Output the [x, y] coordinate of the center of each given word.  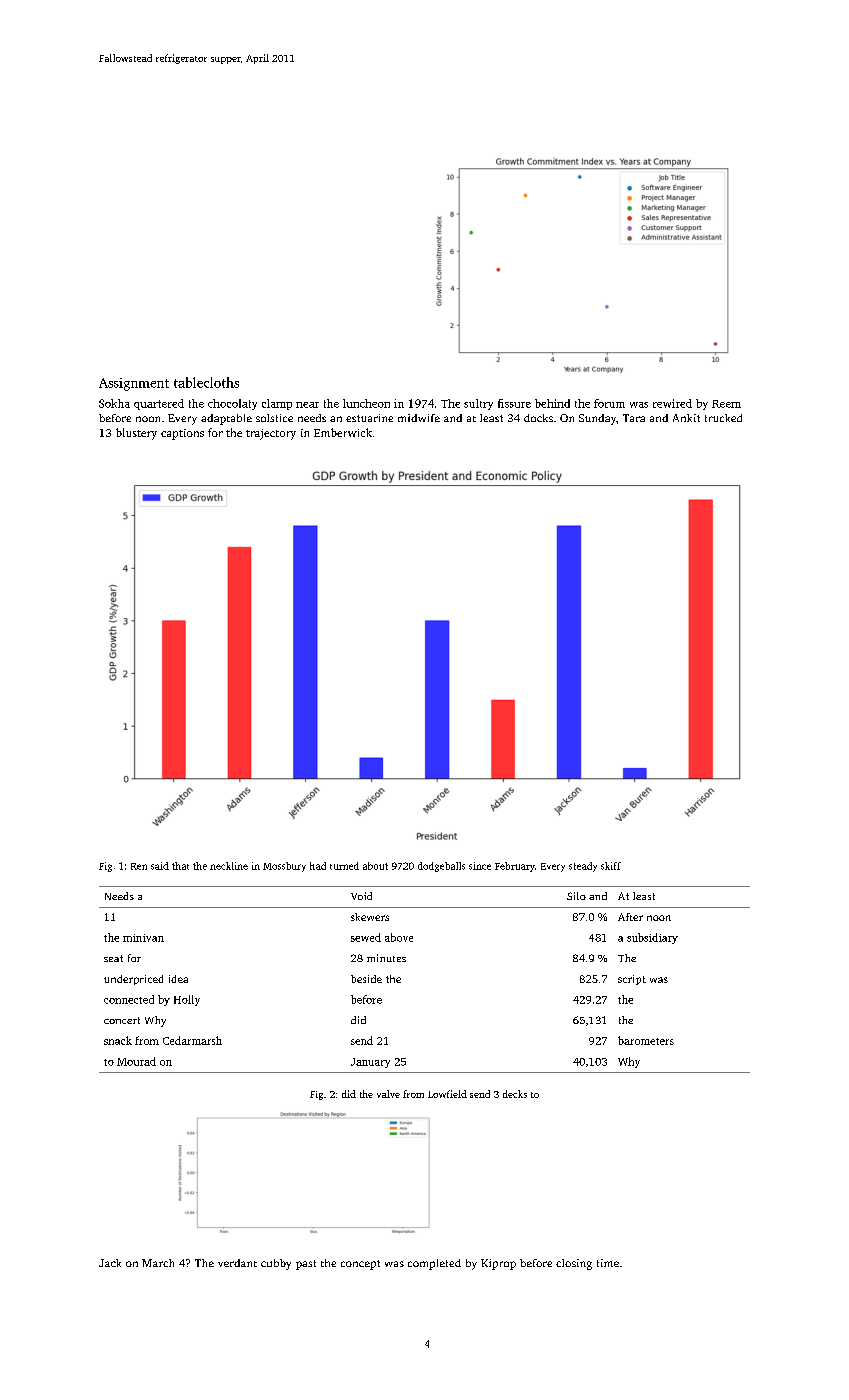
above [399, 937]
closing [574, 1264]
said [160, 866]
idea [178, 979]
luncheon [366, 403]
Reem [726, 404]
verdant [237, 1263]
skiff [611, 866]
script [632, 980]
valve [388, 1094]
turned [344, 866]
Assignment [134, 384]
